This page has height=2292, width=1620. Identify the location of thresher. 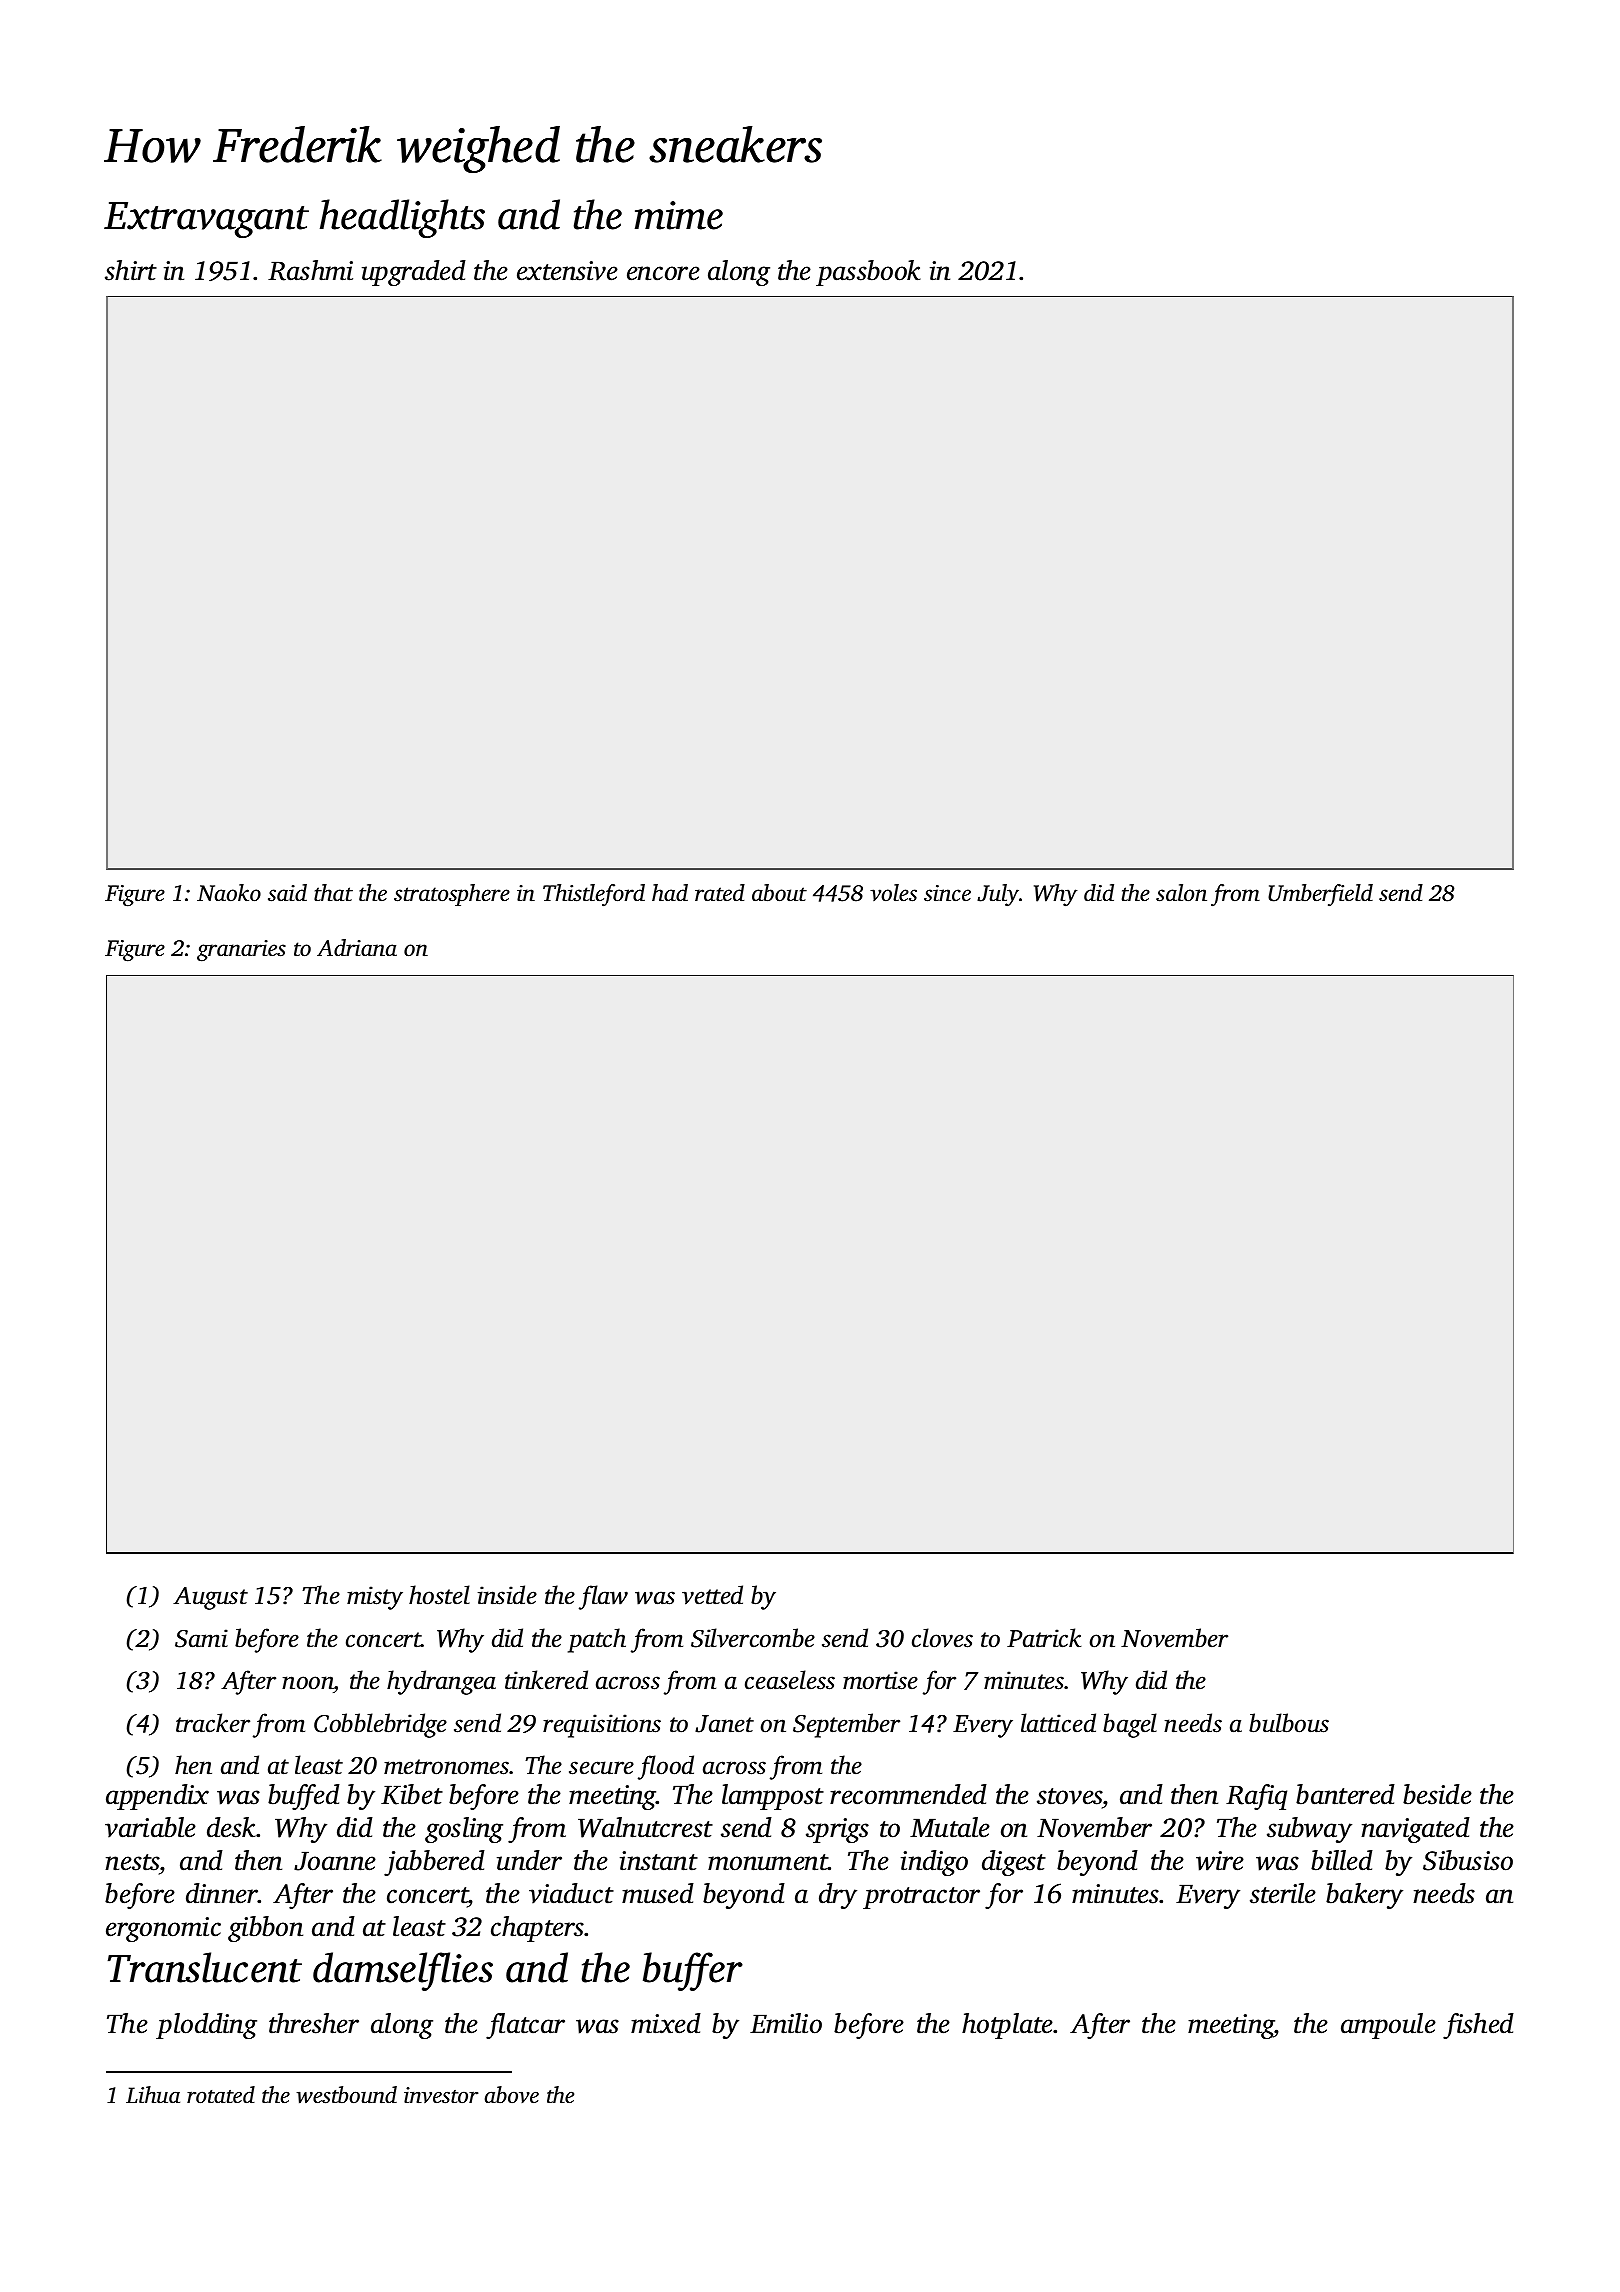
(314, 2023).
